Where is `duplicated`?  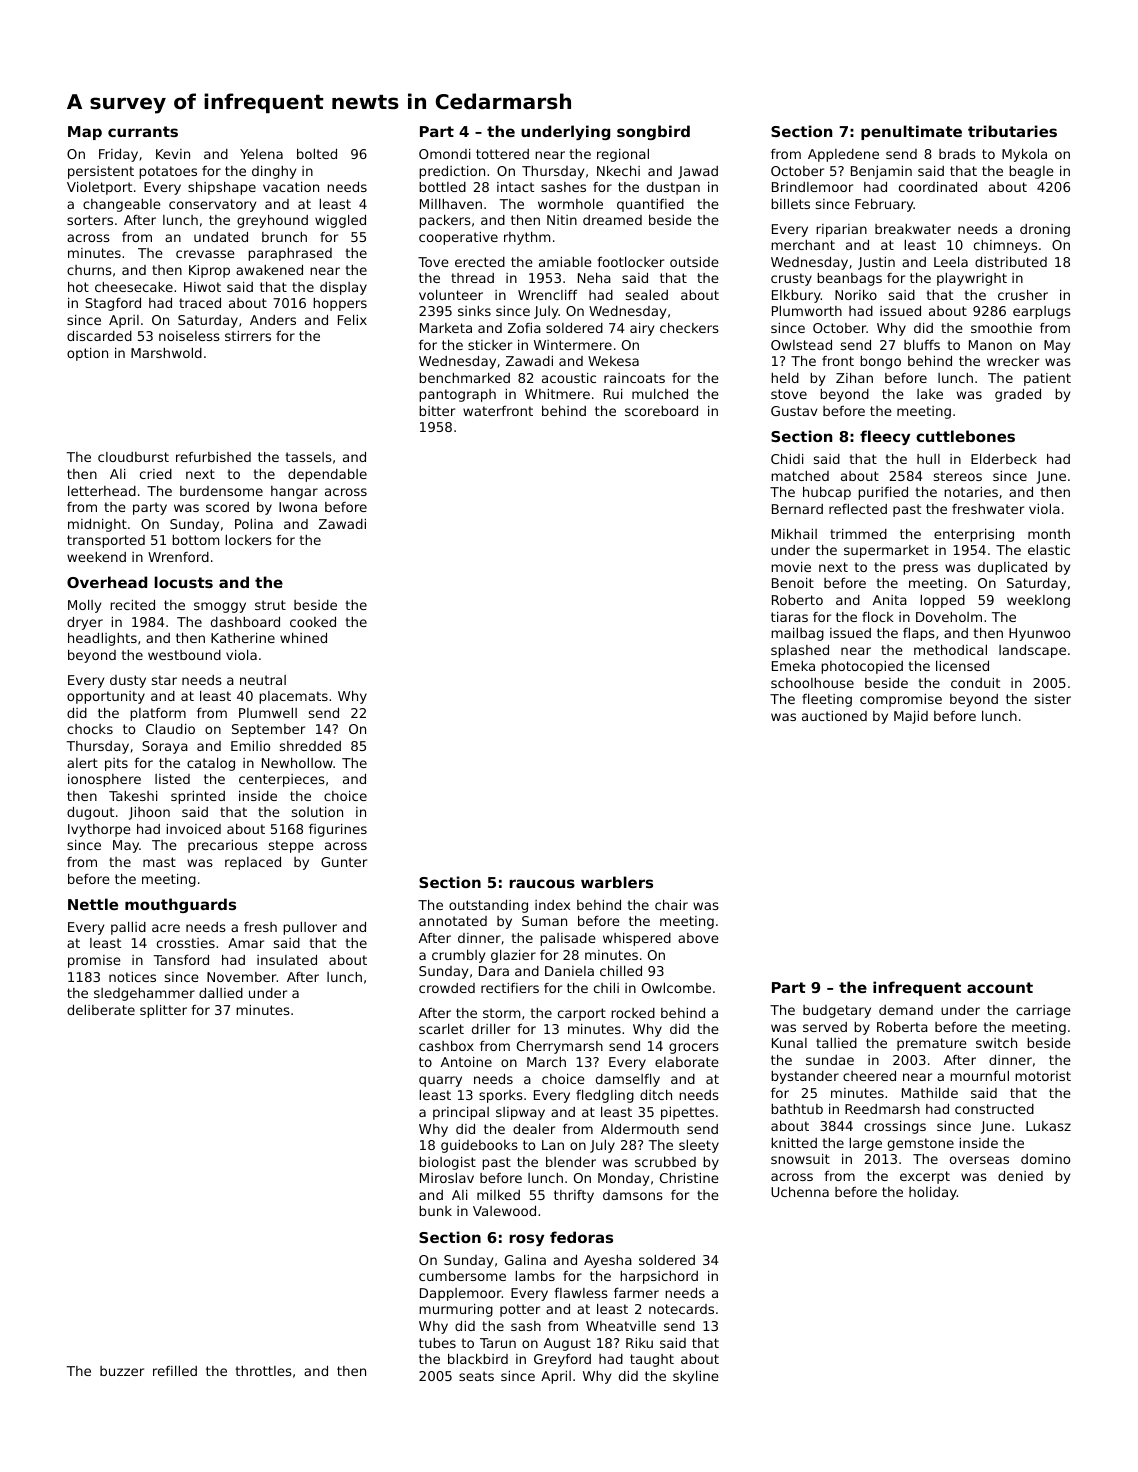
duplicated is located at coordinates (1012, 568).
